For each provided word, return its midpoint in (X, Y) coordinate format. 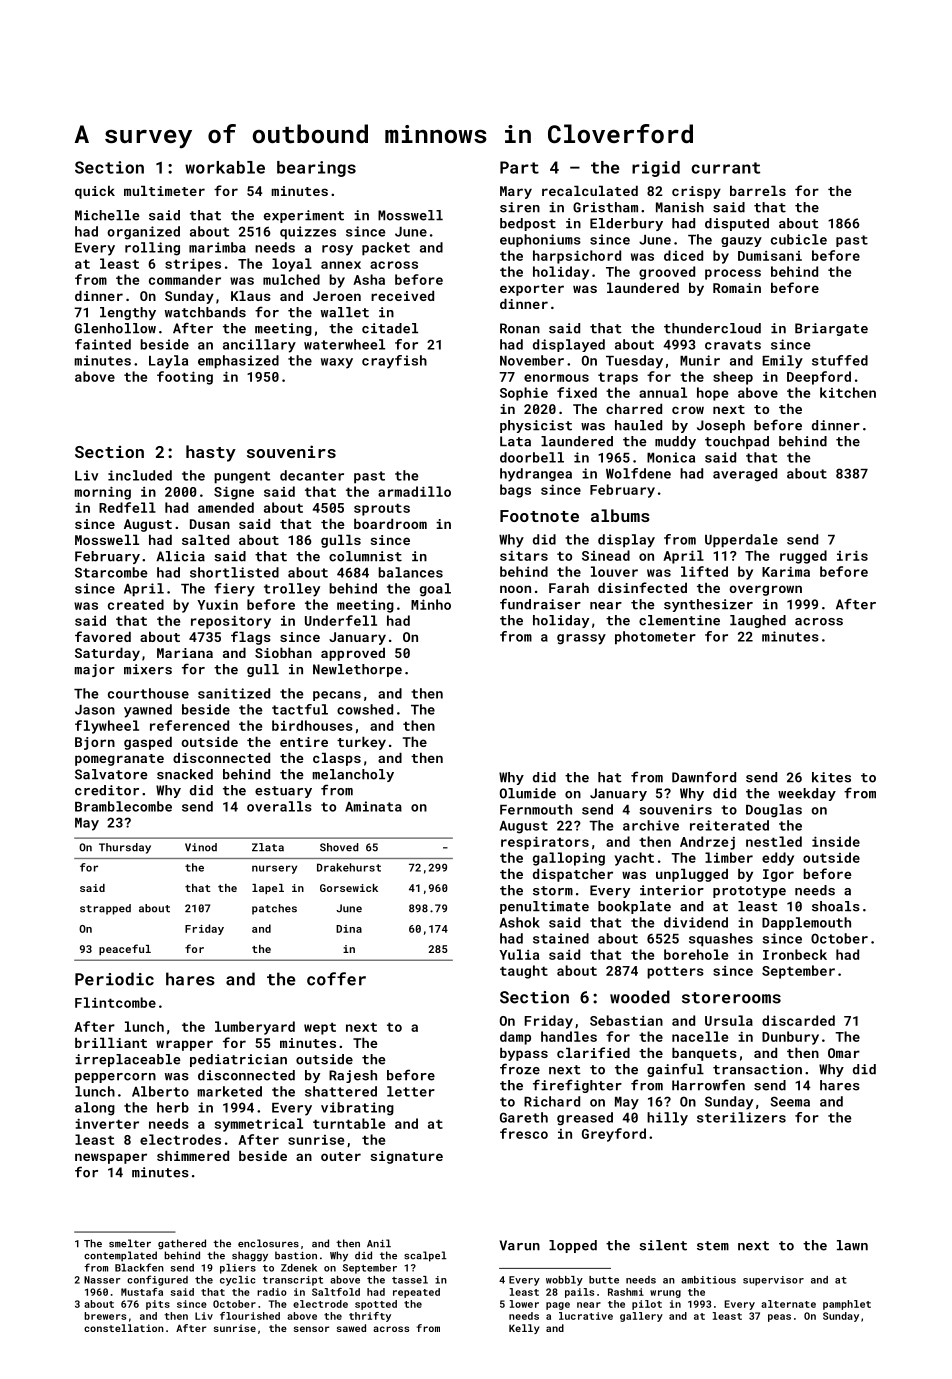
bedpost (528, 224)
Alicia (180, 556)
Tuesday (634, 362)
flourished (250, 1316)
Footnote (539, 516)
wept (320, 1029)
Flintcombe (115, 1002)
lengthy (128, 313)
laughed (758, 621)
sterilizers (741, 1117)
